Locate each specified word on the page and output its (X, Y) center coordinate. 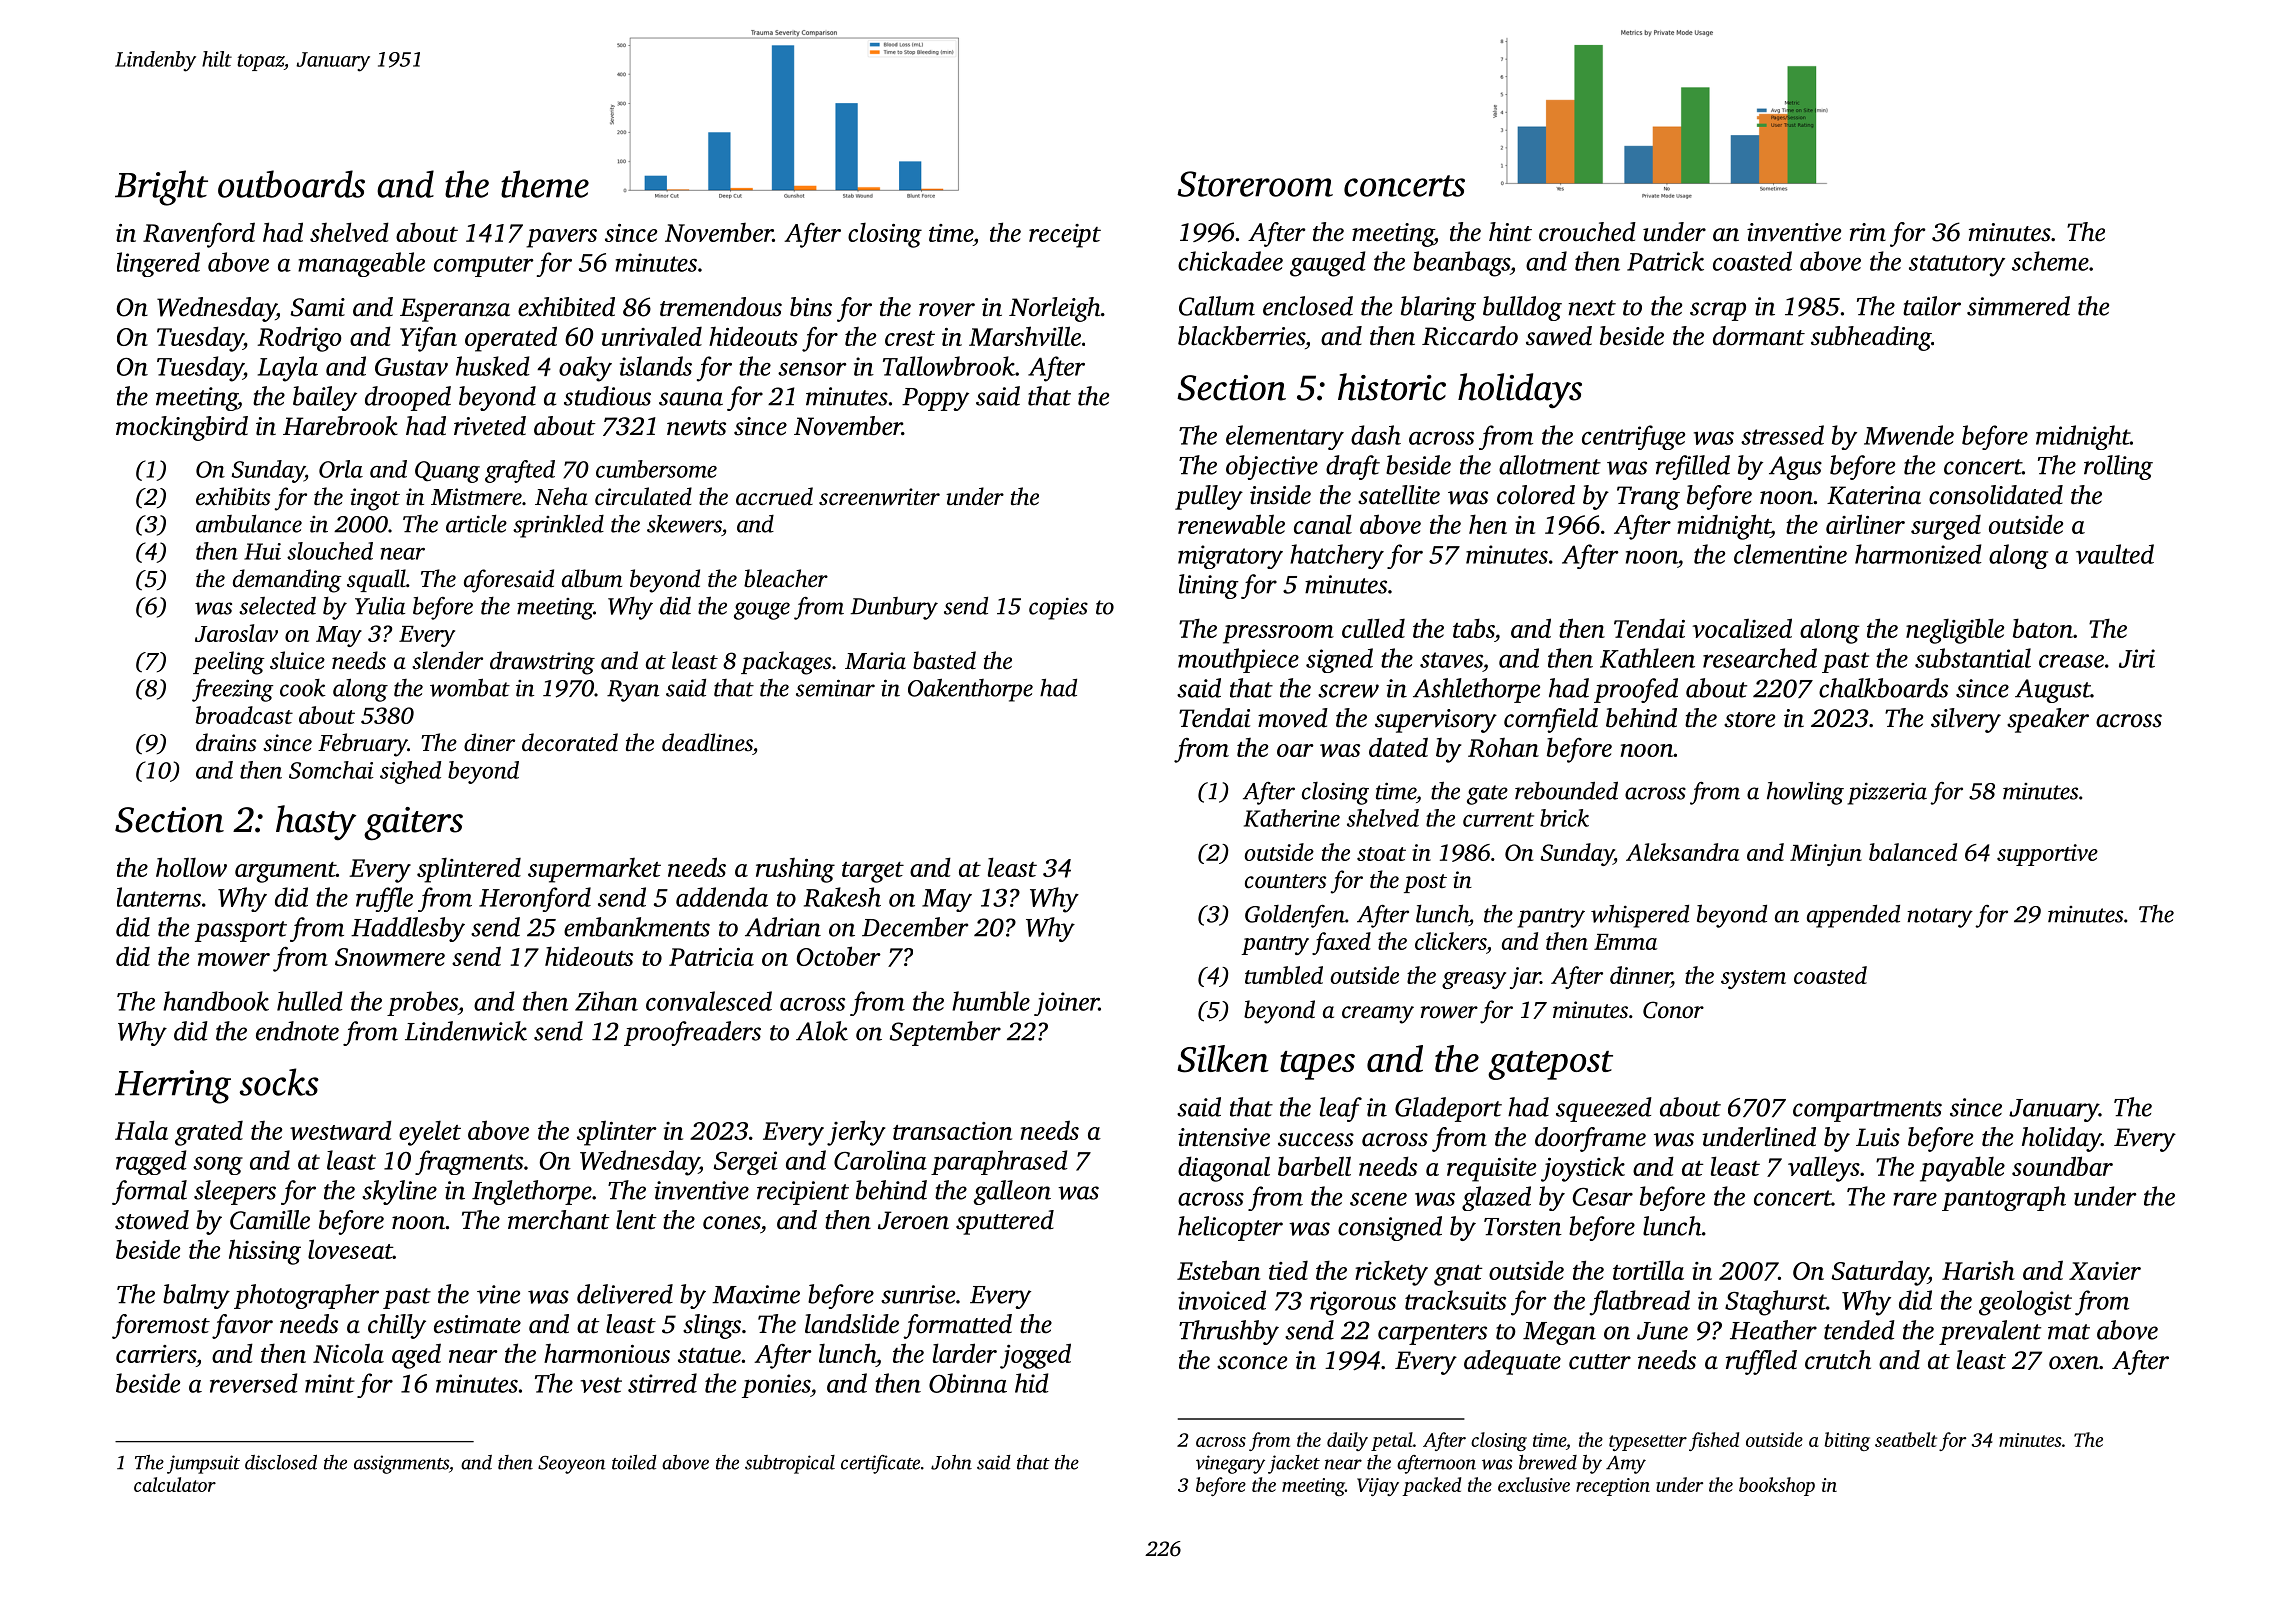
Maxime (756, 1294)
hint (1510, 232)
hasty (316, 823)
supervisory (1436, 721)
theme (545, 184)
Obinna (968, 1383)
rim (1868, 232)
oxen (2074, 1363)
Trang (1648, 498)
